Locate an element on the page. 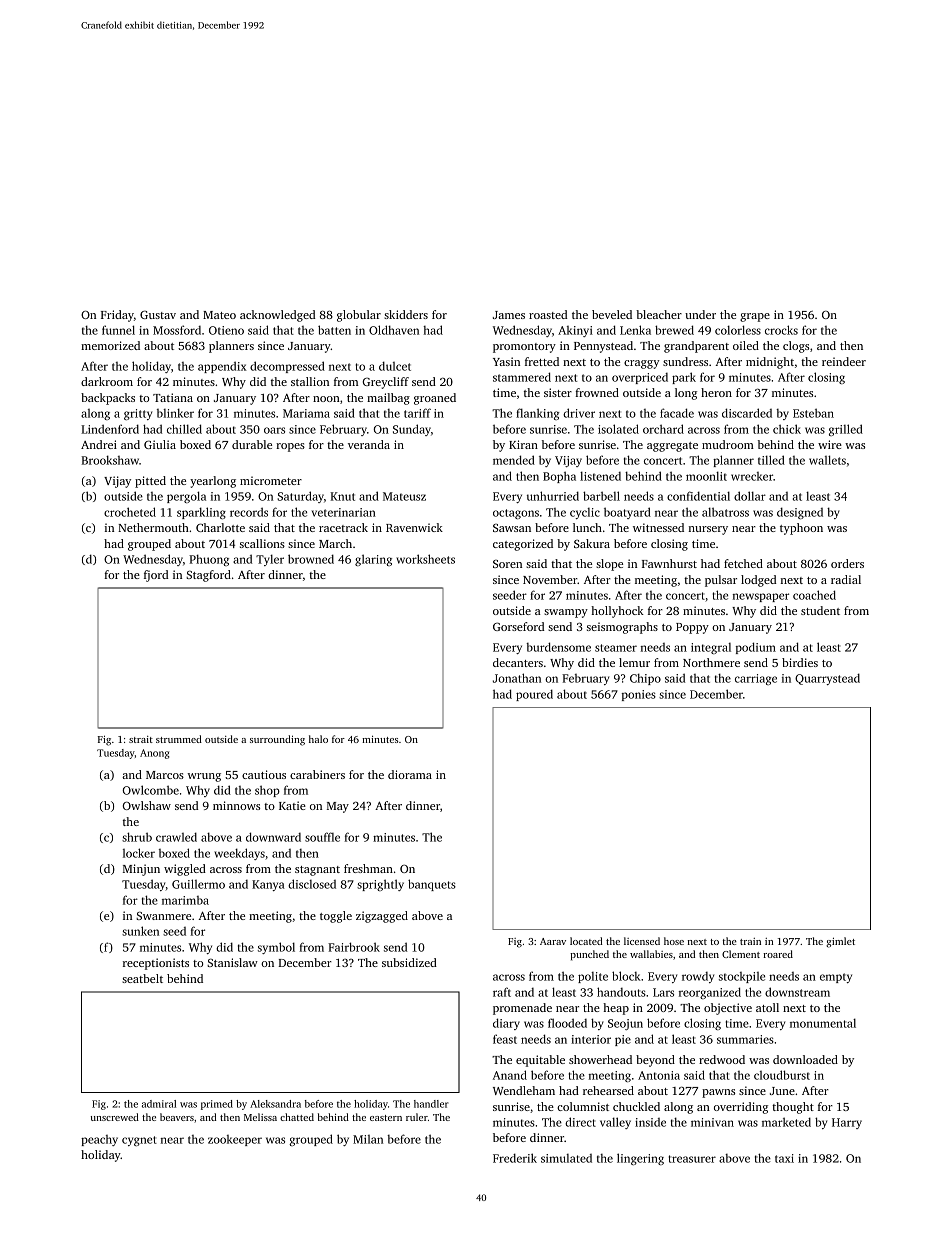  skidders is located at coordinates (406, 314).
